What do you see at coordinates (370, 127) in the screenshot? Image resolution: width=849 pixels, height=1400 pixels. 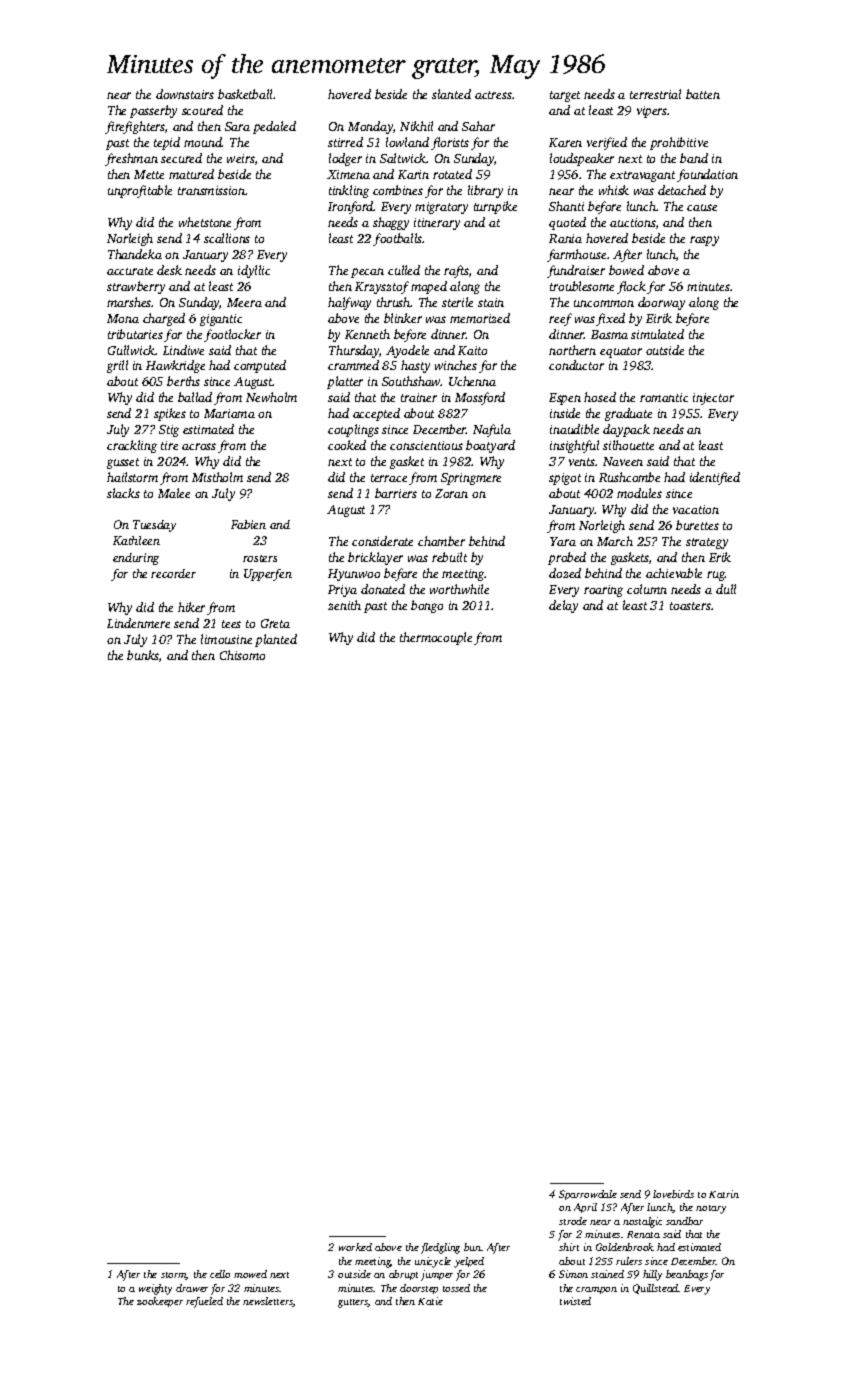 I see `Monday` at bounding box center [370, 127].
